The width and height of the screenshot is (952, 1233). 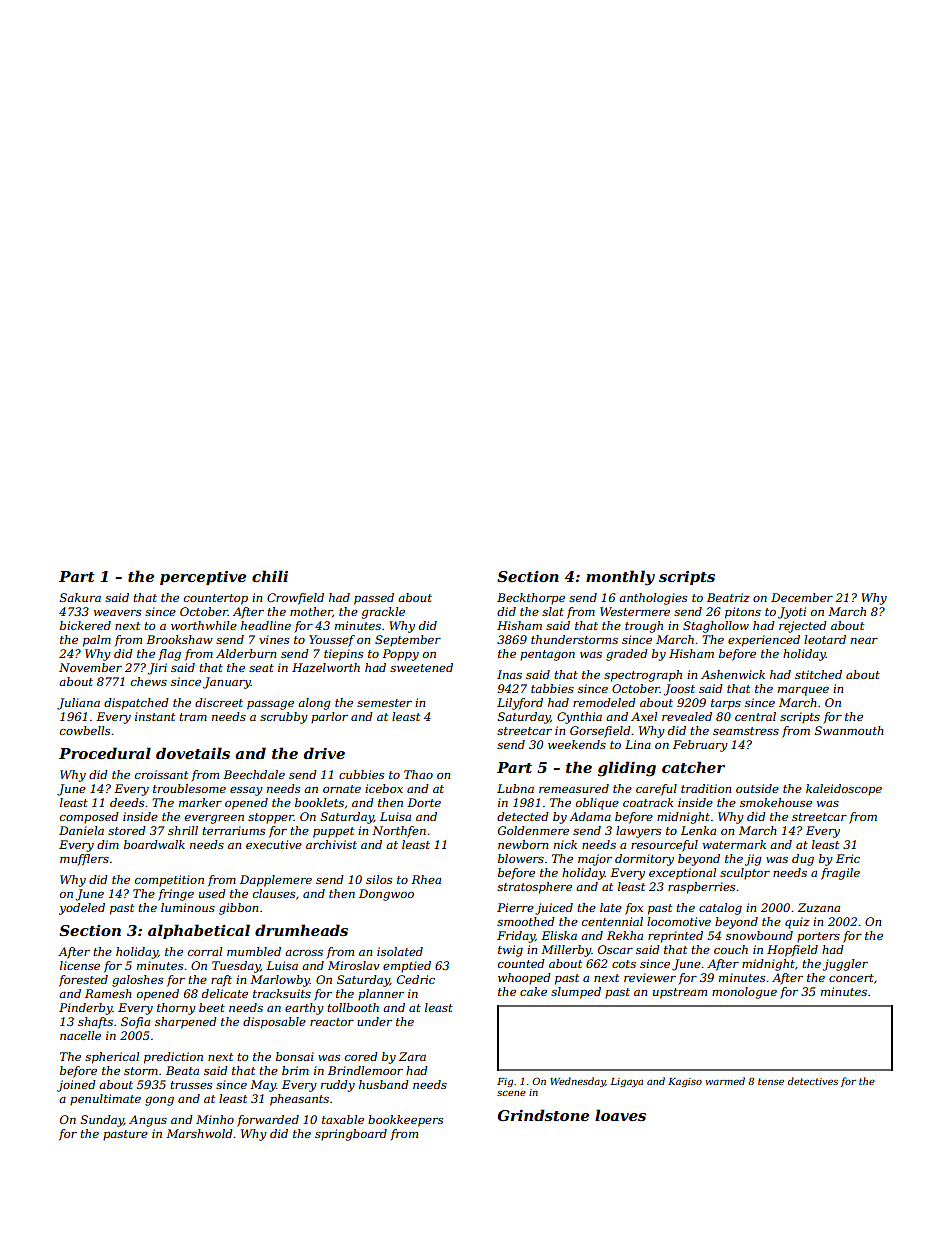 What do you see at coordinates (620, 1115) in the screenshot?
I see `loaves` at bounding box center [620, 1115].
